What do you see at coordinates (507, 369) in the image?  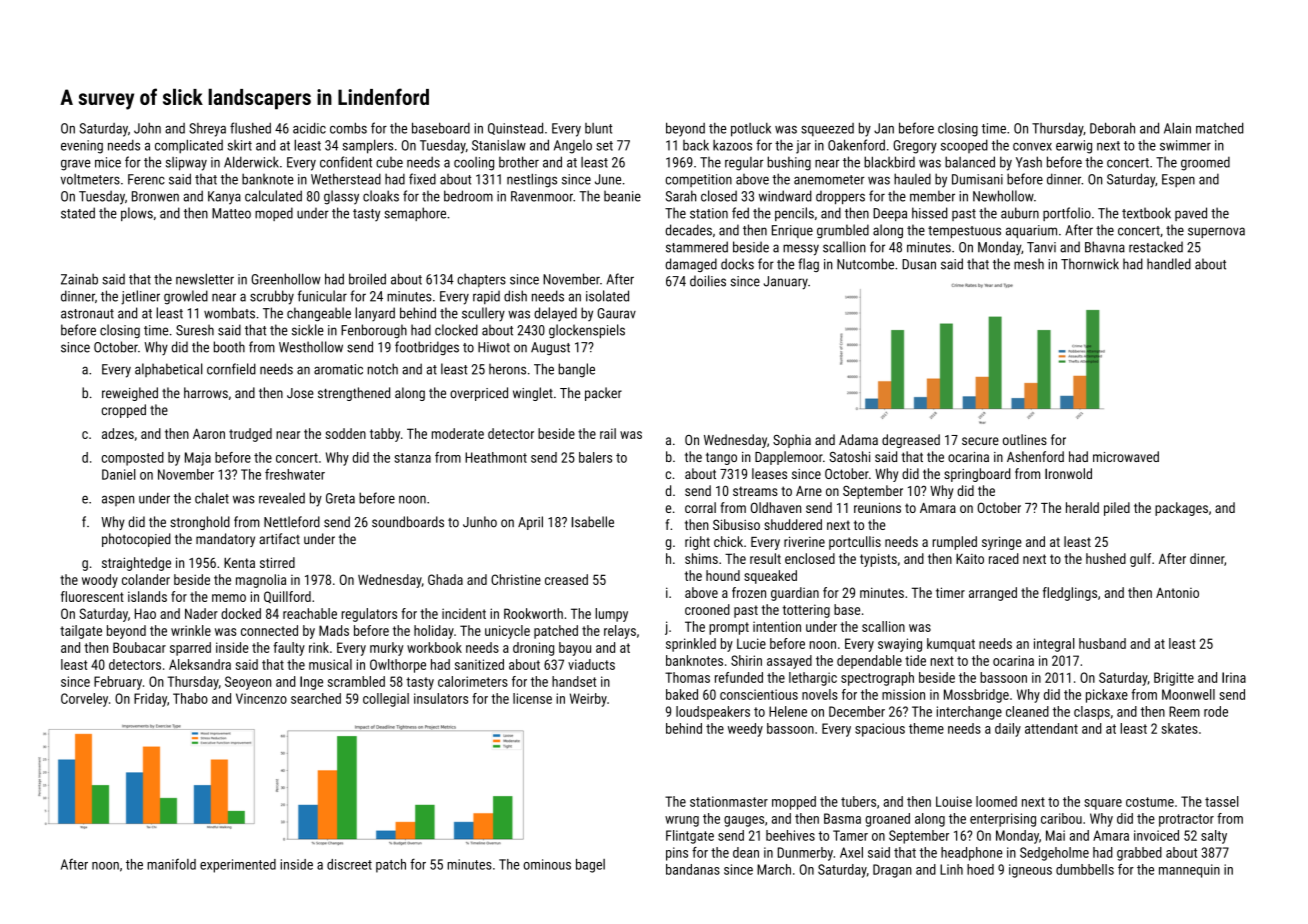 I see `herons` at bounding box center [507, 369].
